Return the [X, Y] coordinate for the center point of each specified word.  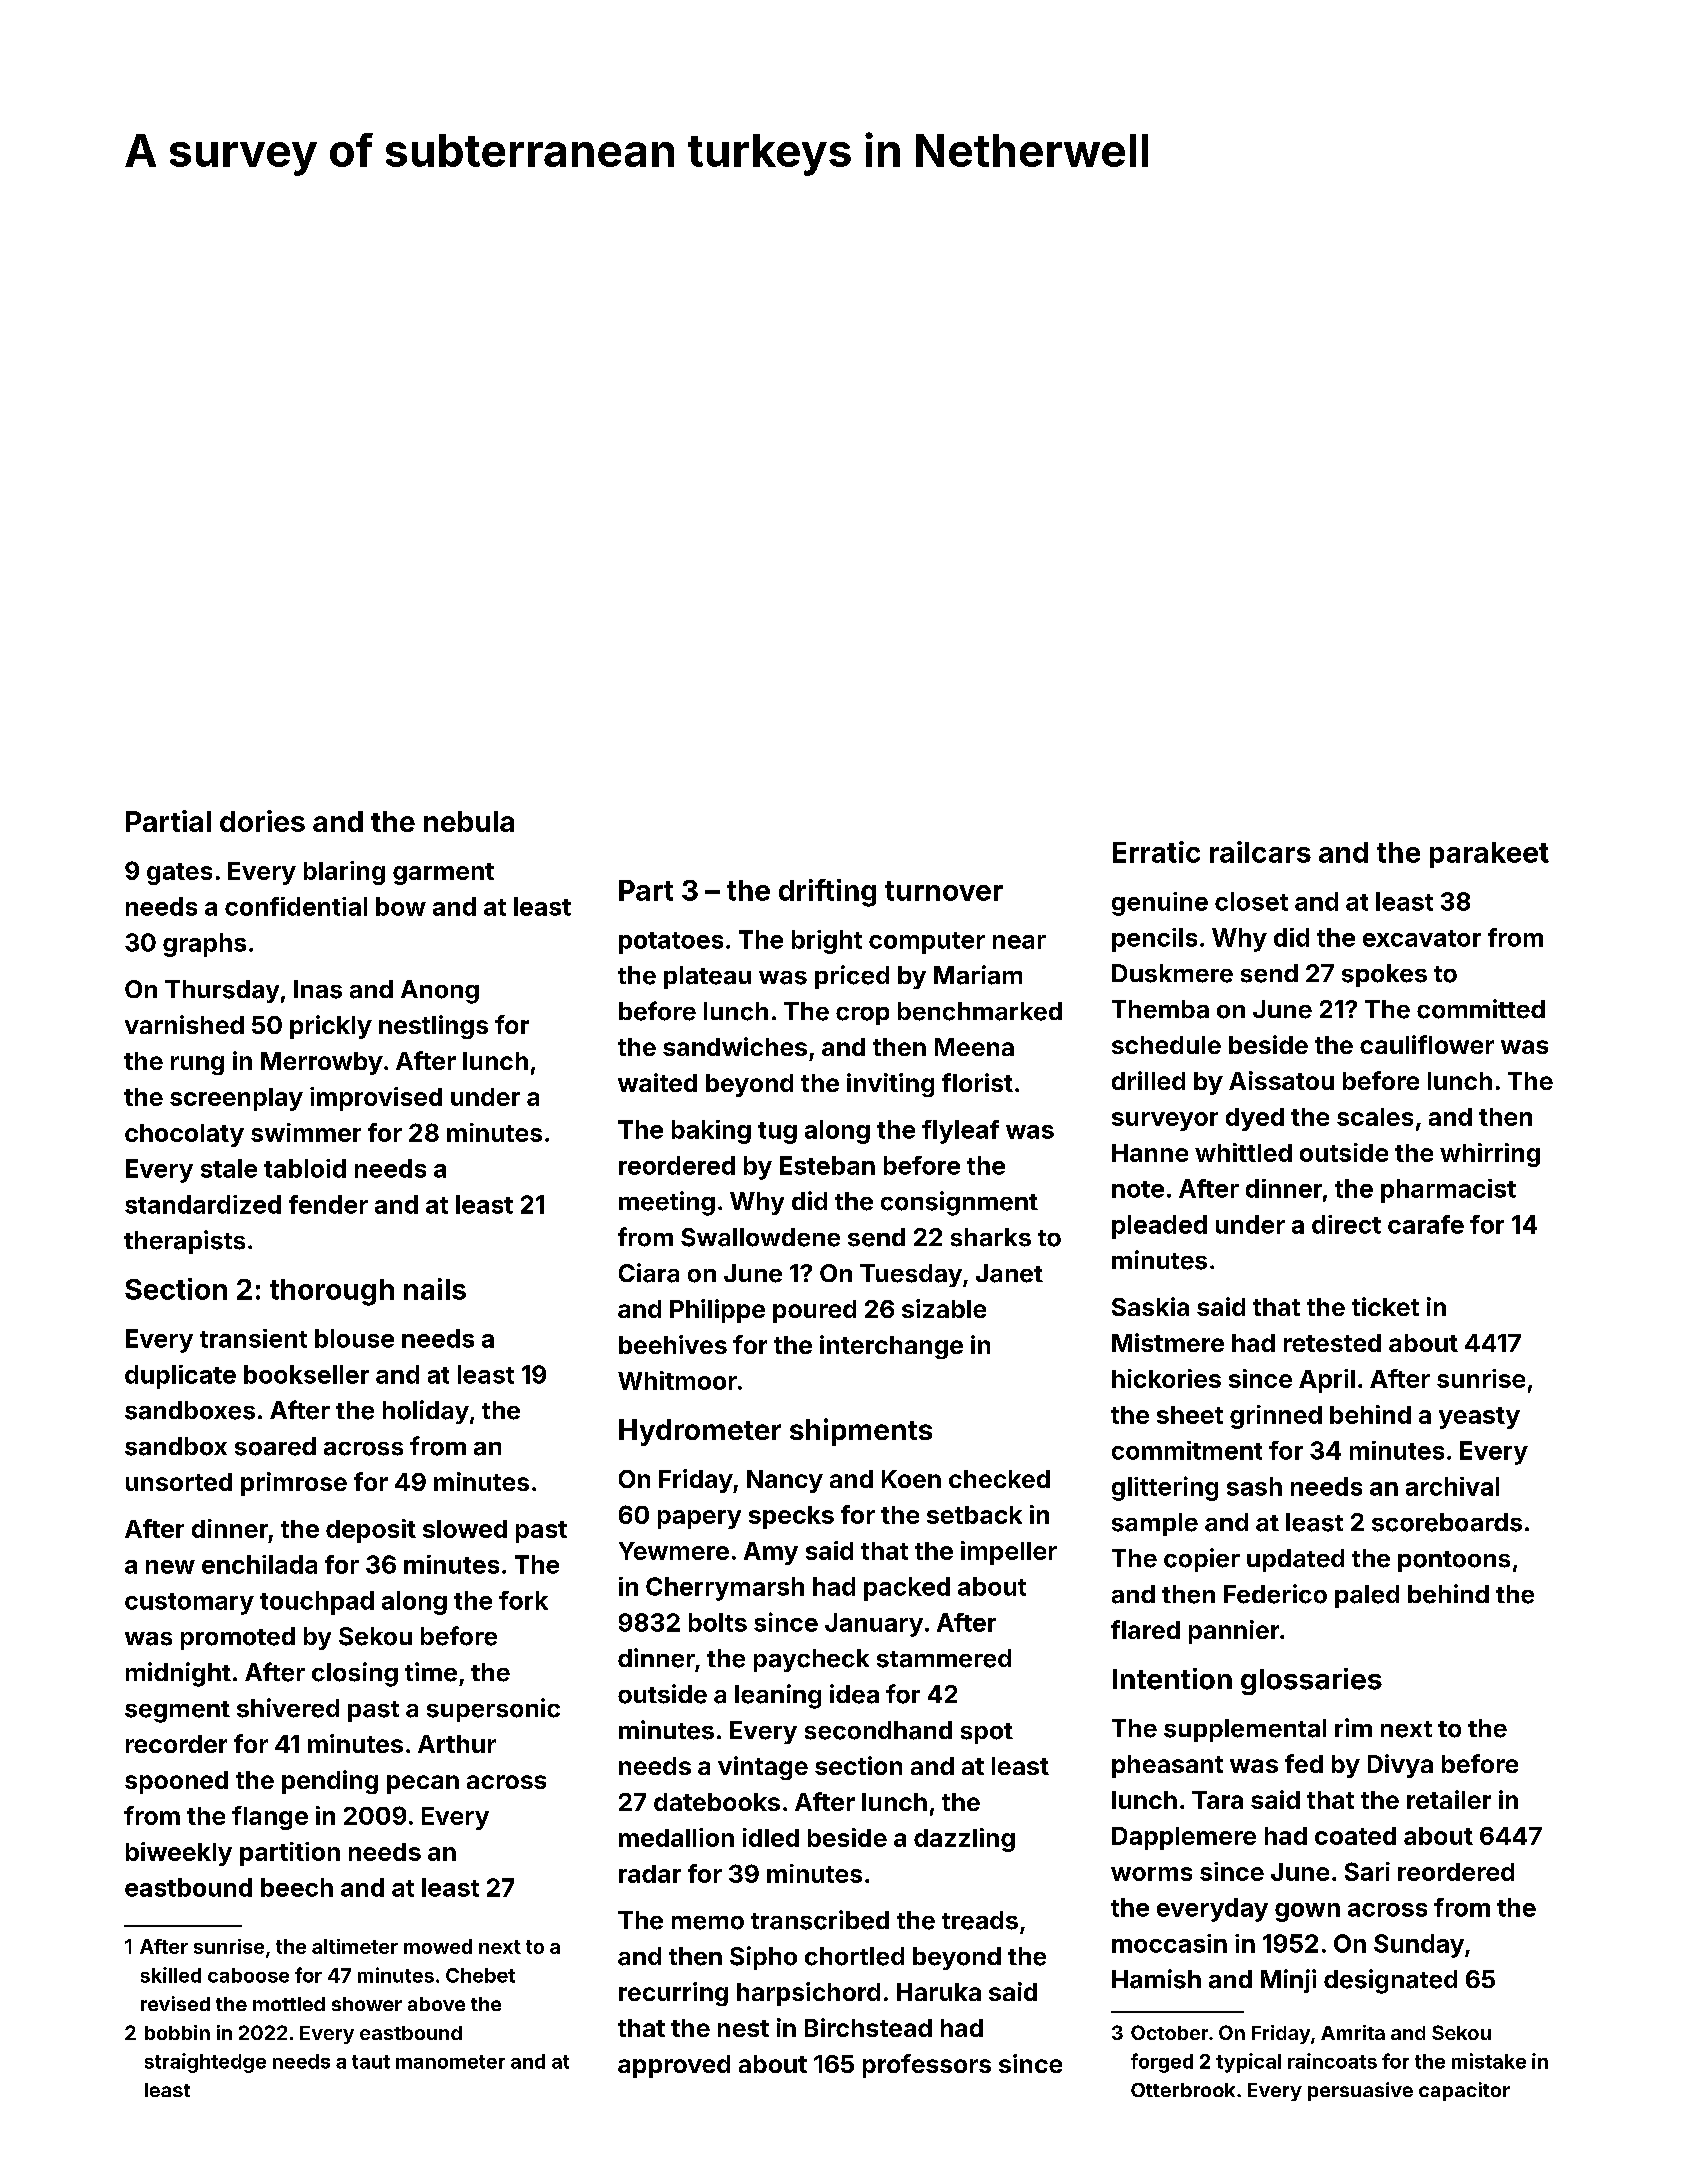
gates [179, 874]
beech [297, 1887]
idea [854, 1694]
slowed [465, 1529]
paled [1367, 1596]
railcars [1260, 852]
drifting [827, 893]
